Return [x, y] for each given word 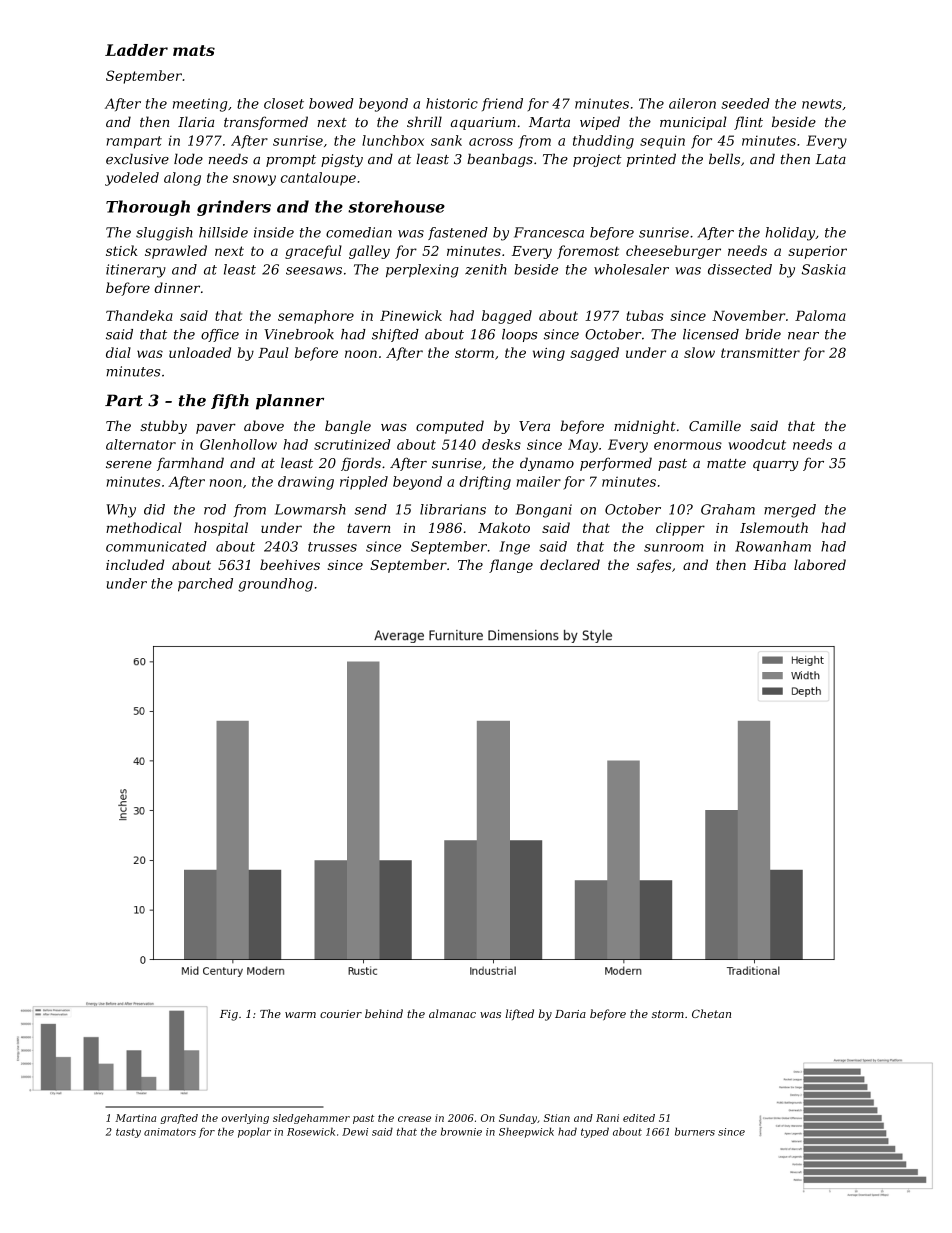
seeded [745, 103]
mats [194, 50]
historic [452, 103]
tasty [128, 1133]
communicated [156, 546]
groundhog [275, 585]
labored [820, 564]
